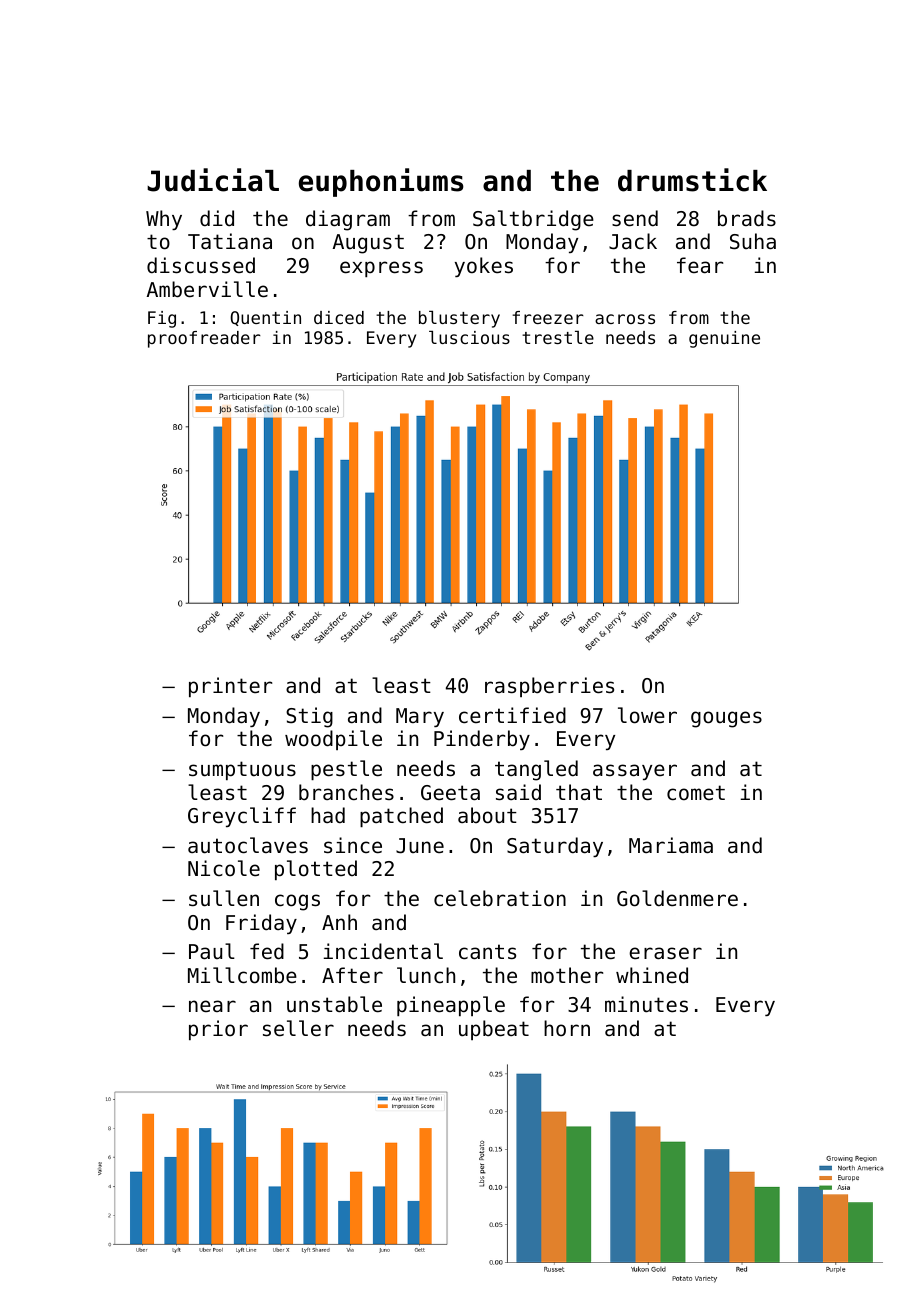  What do you see at coordinates (747, 218) in the screenshot?
I see `brads` at bounding box center [747, 218].
